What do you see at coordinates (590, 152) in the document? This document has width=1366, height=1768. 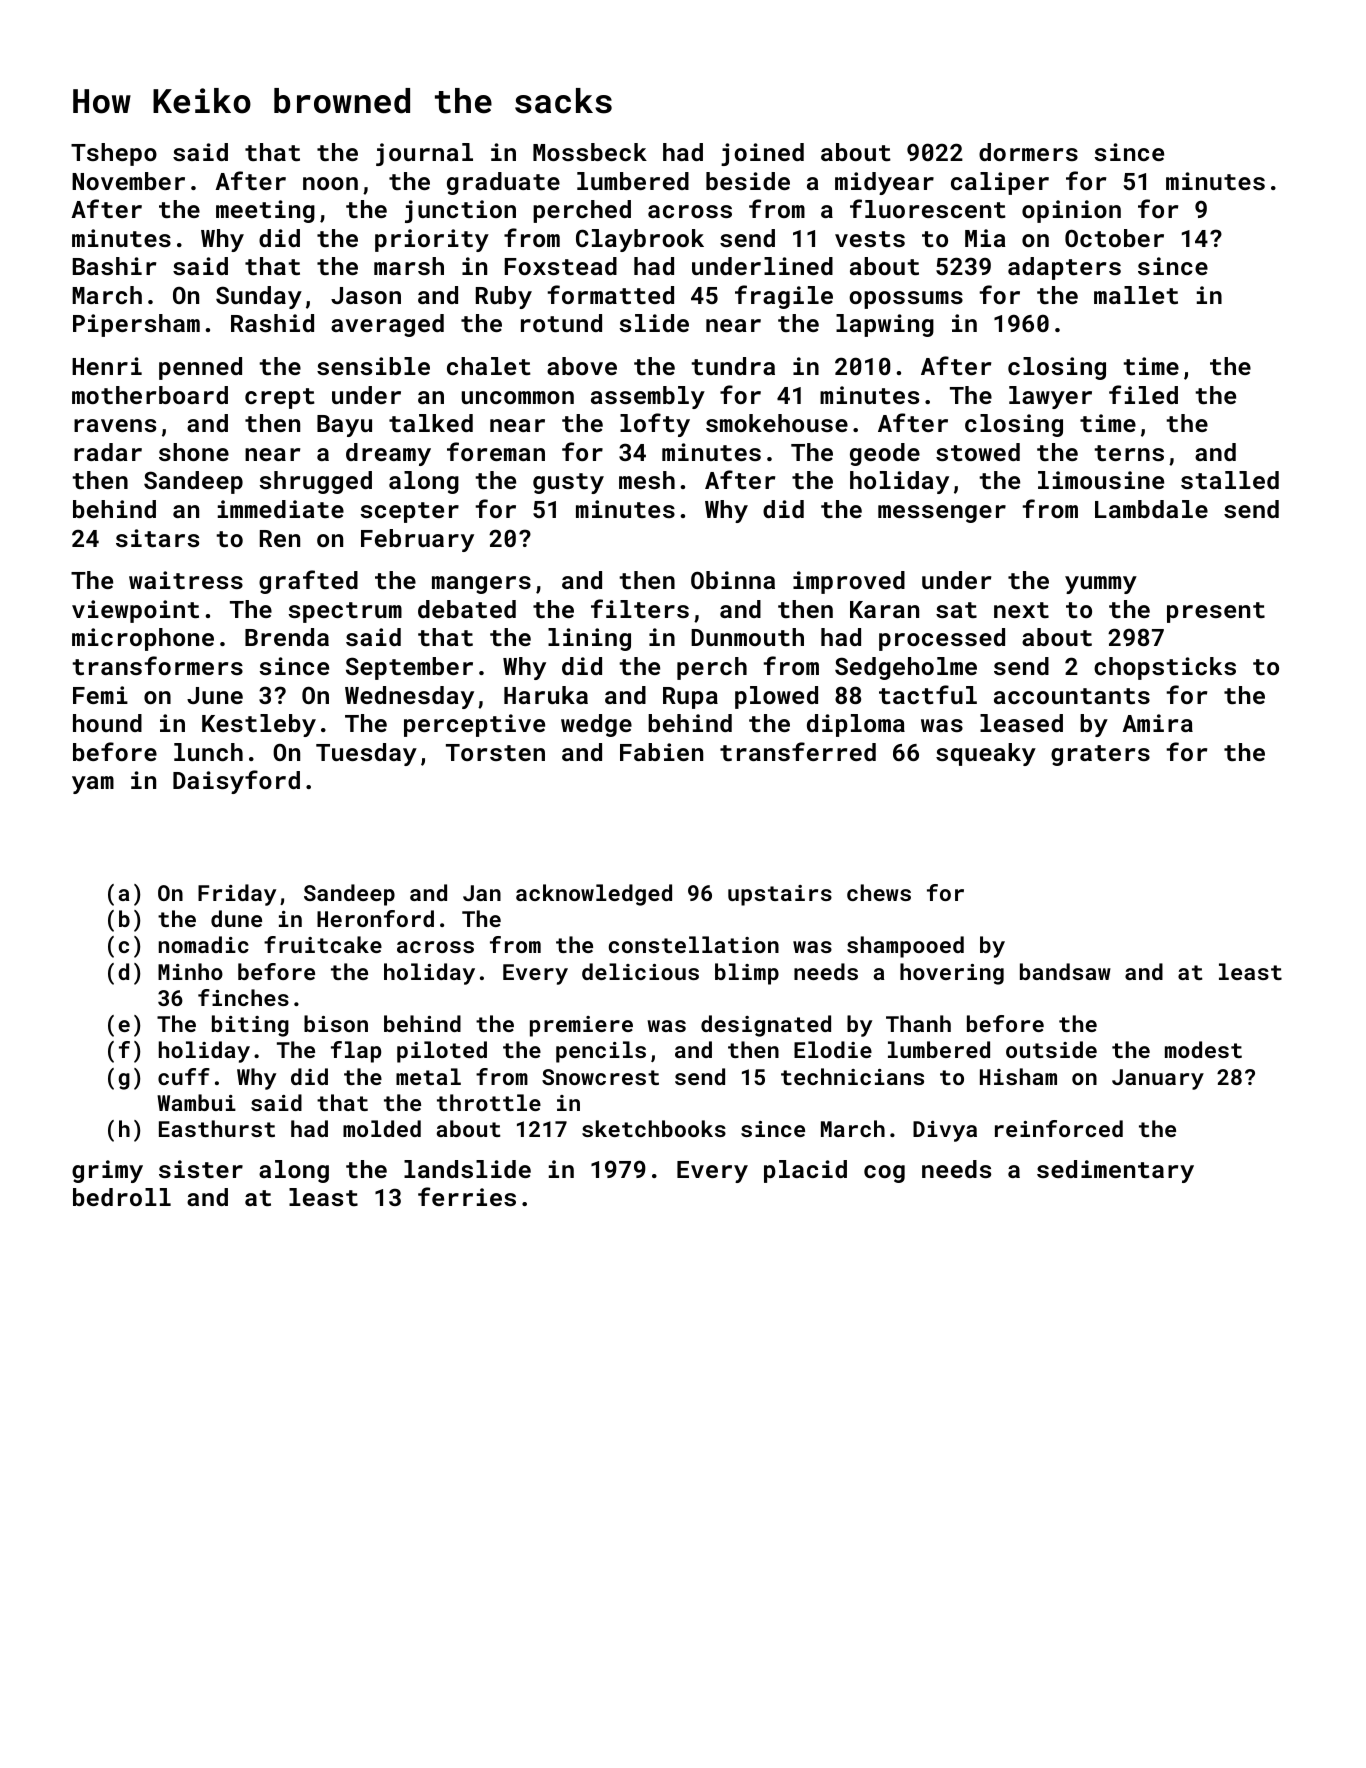 I see `Mossbeck` at bounding box center [590, 152].
